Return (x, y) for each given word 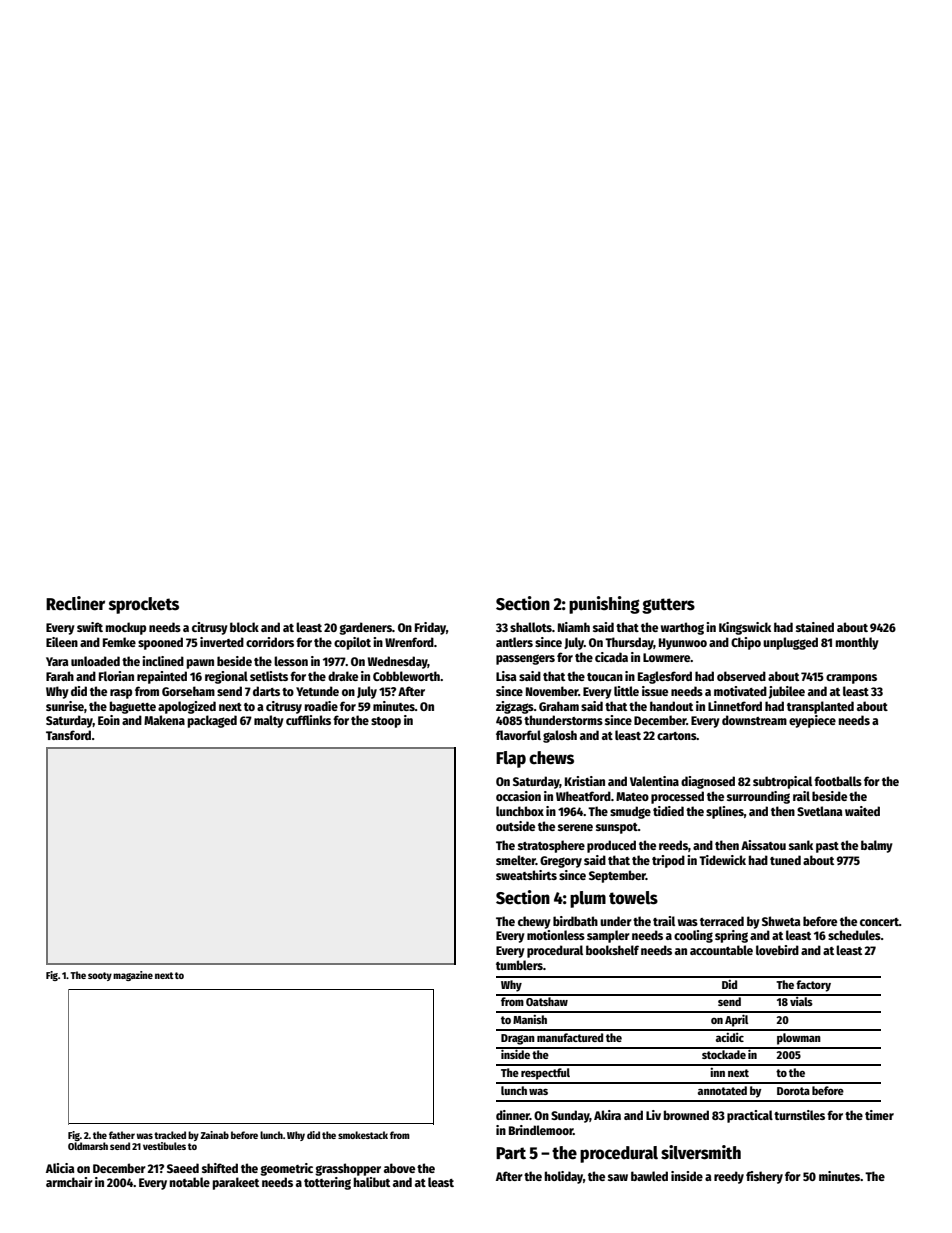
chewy (534, 922)
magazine (133, 976)
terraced (722, 921)
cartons (677, 736)
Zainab (214, 1135)
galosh (560, 736)
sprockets (144, 605)
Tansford (68, 735)
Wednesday (397, 662)
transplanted (820, 707)
